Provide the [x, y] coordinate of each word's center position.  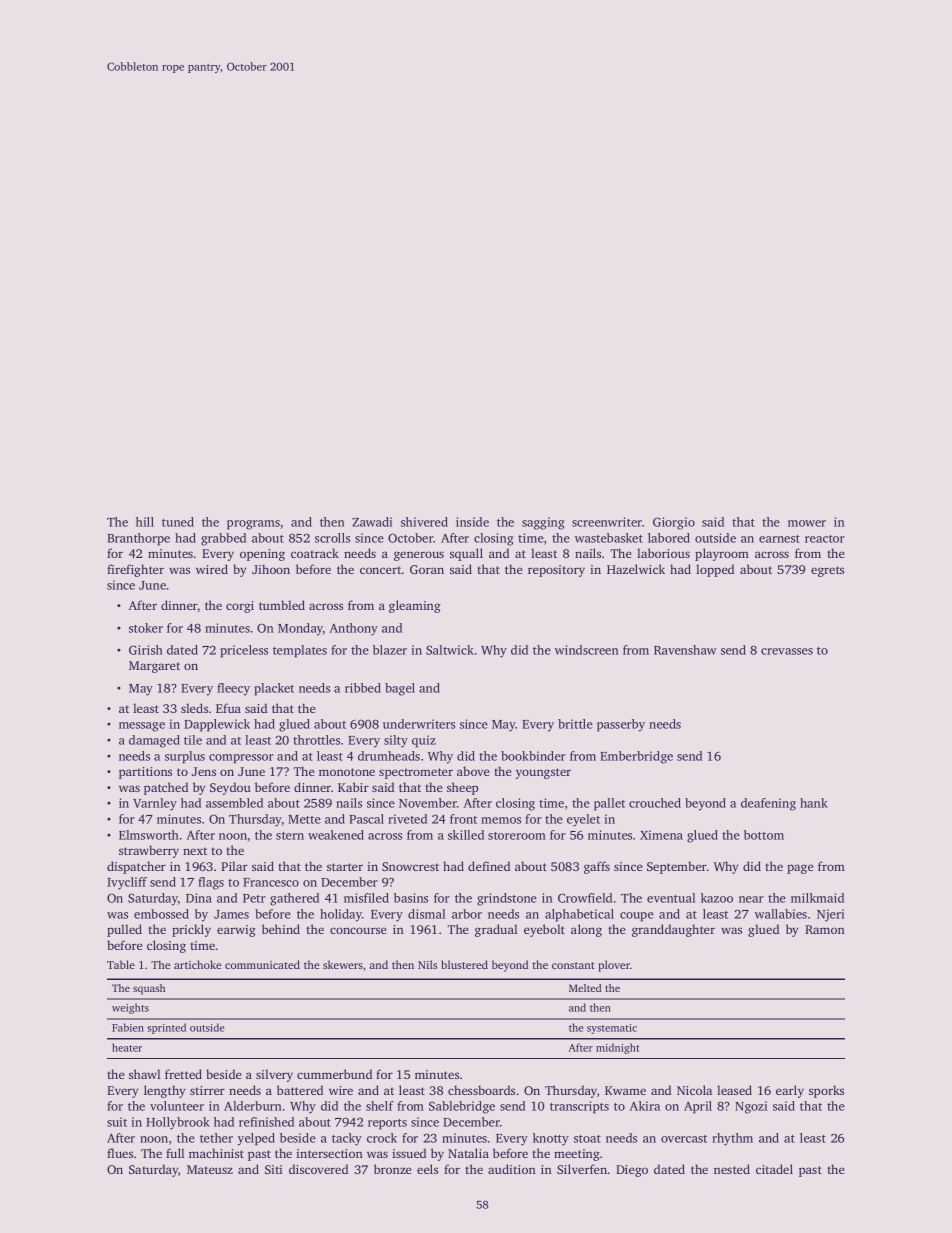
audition [512, 1169]
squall [466, 554]
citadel [774, 1169]
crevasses [787, 651]
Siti [273, 1169]
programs [253, 525]
